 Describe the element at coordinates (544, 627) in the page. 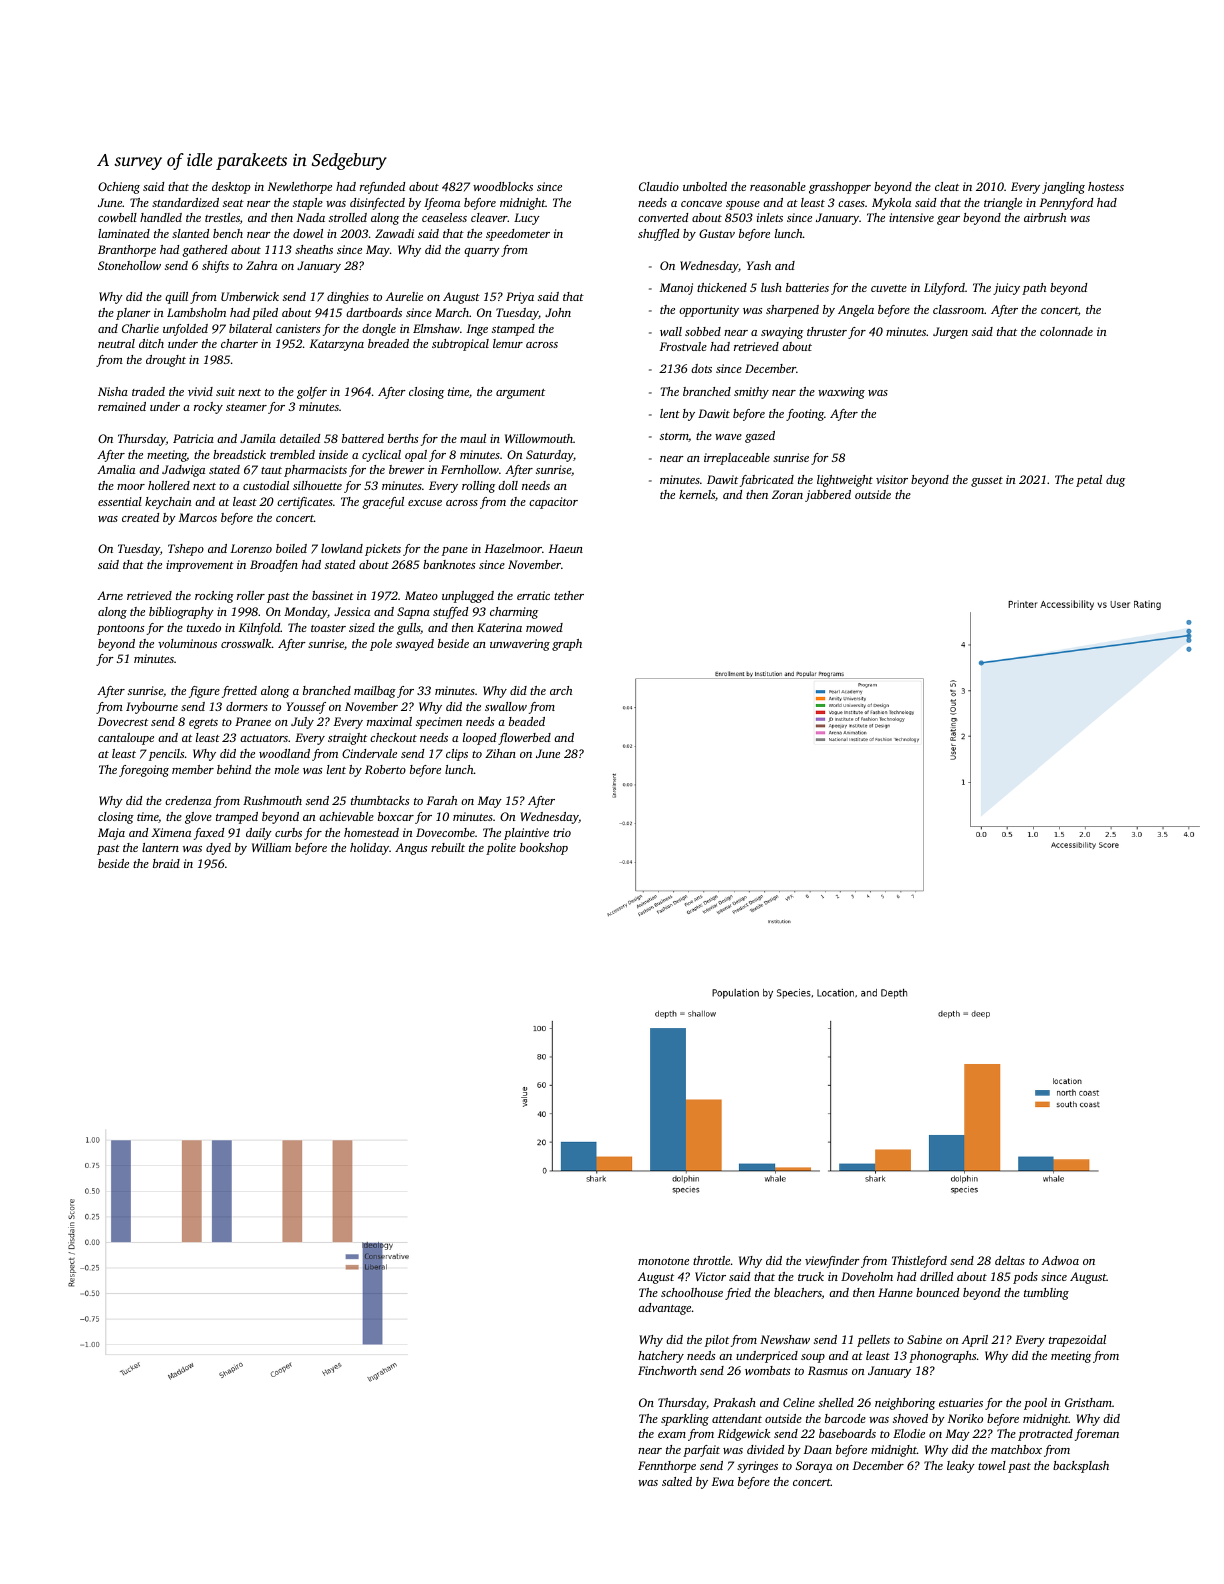

I see `mowed` at that location.
